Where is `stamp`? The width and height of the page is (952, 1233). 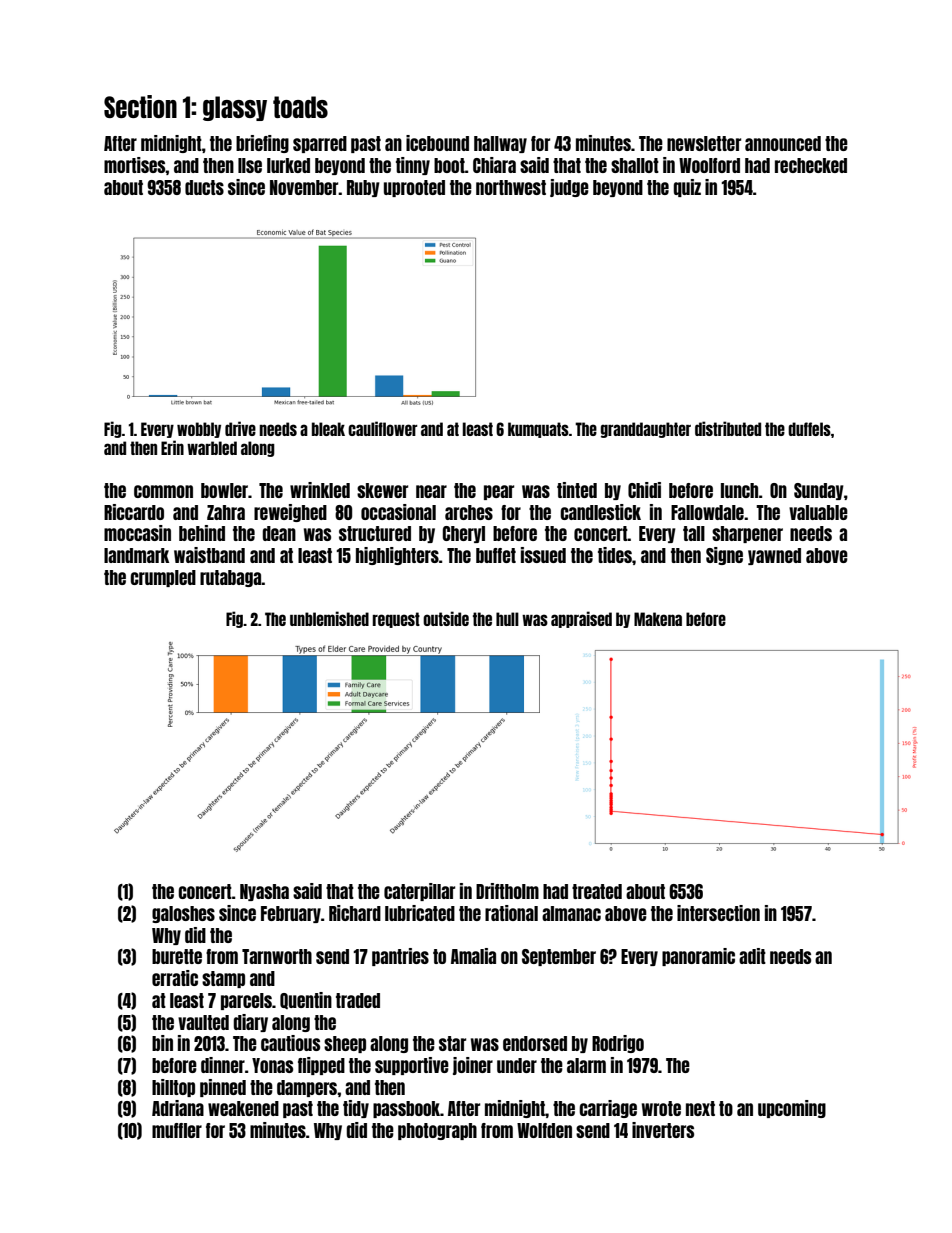
stamp is located at coordinates (223, 979).
